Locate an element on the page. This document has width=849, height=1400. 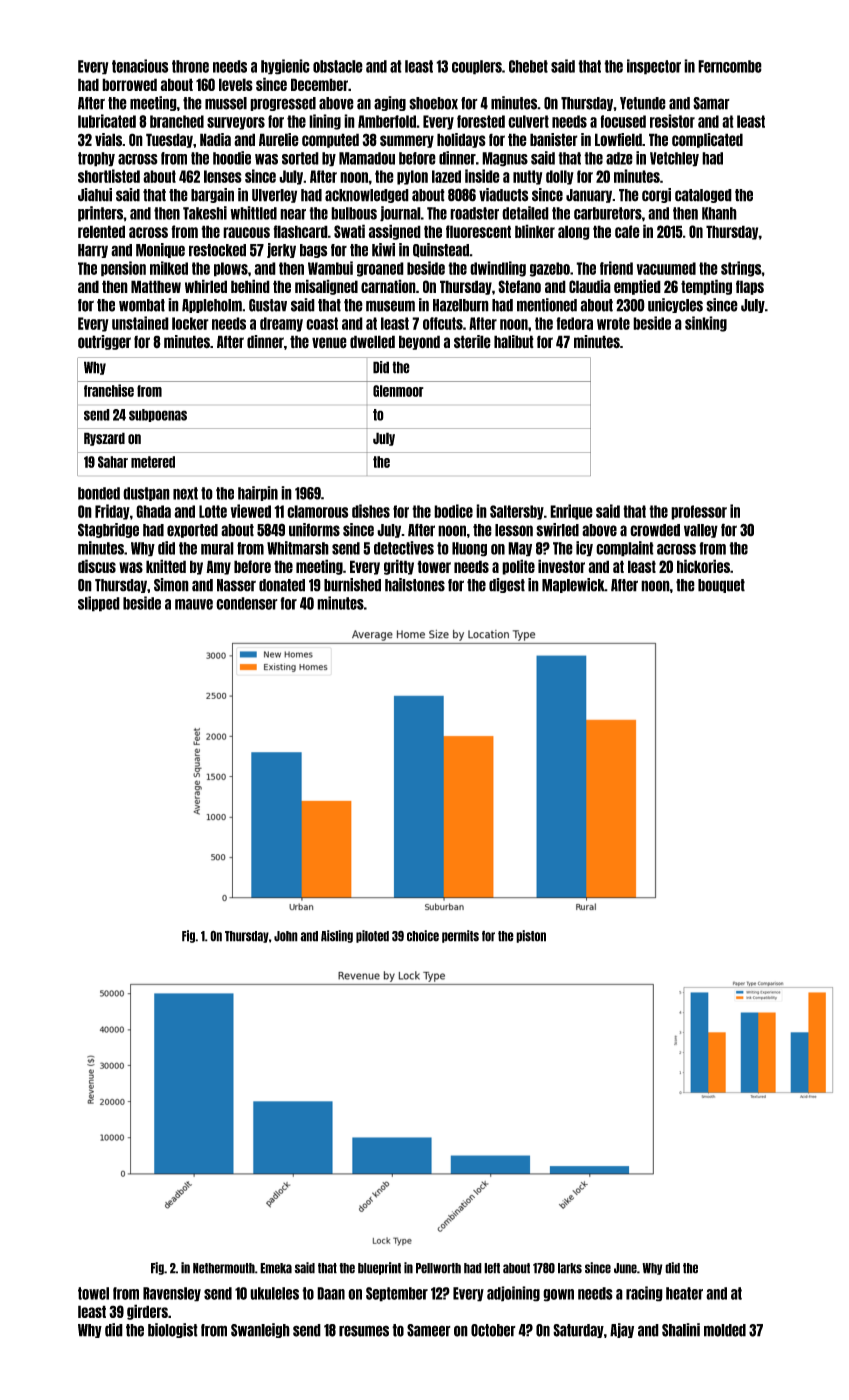
hailstones is located at coordinates (415, 585).
